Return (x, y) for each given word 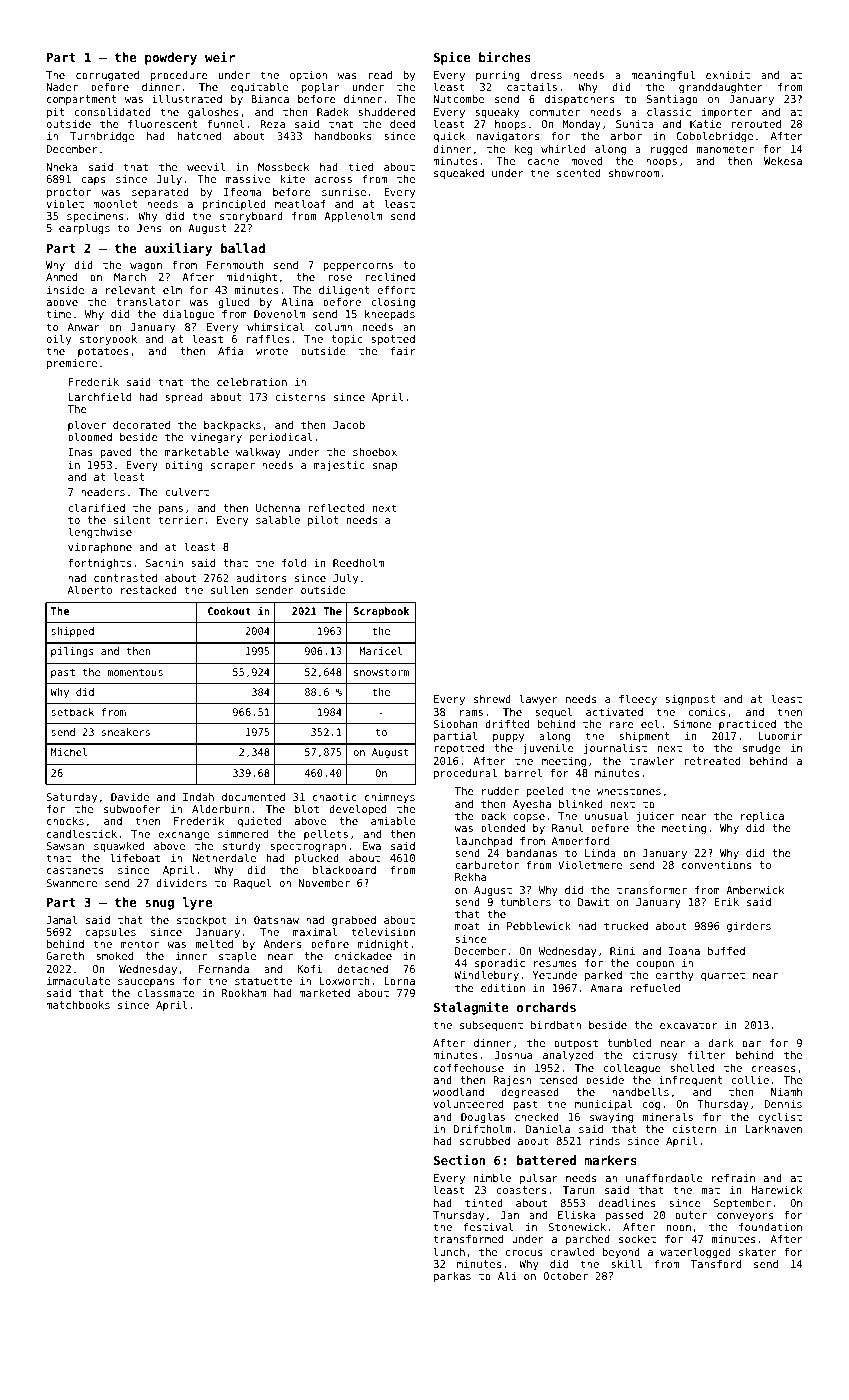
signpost (690, 700)
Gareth (65, 956)
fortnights (99, 564)
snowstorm (381, 672)
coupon (655, 965)
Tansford (716, 1264)
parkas (452, 1277)
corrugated (107, 76)
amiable (393, 821)
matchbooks (78, 1005)
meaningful (663, 76)
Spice (452, 58)
